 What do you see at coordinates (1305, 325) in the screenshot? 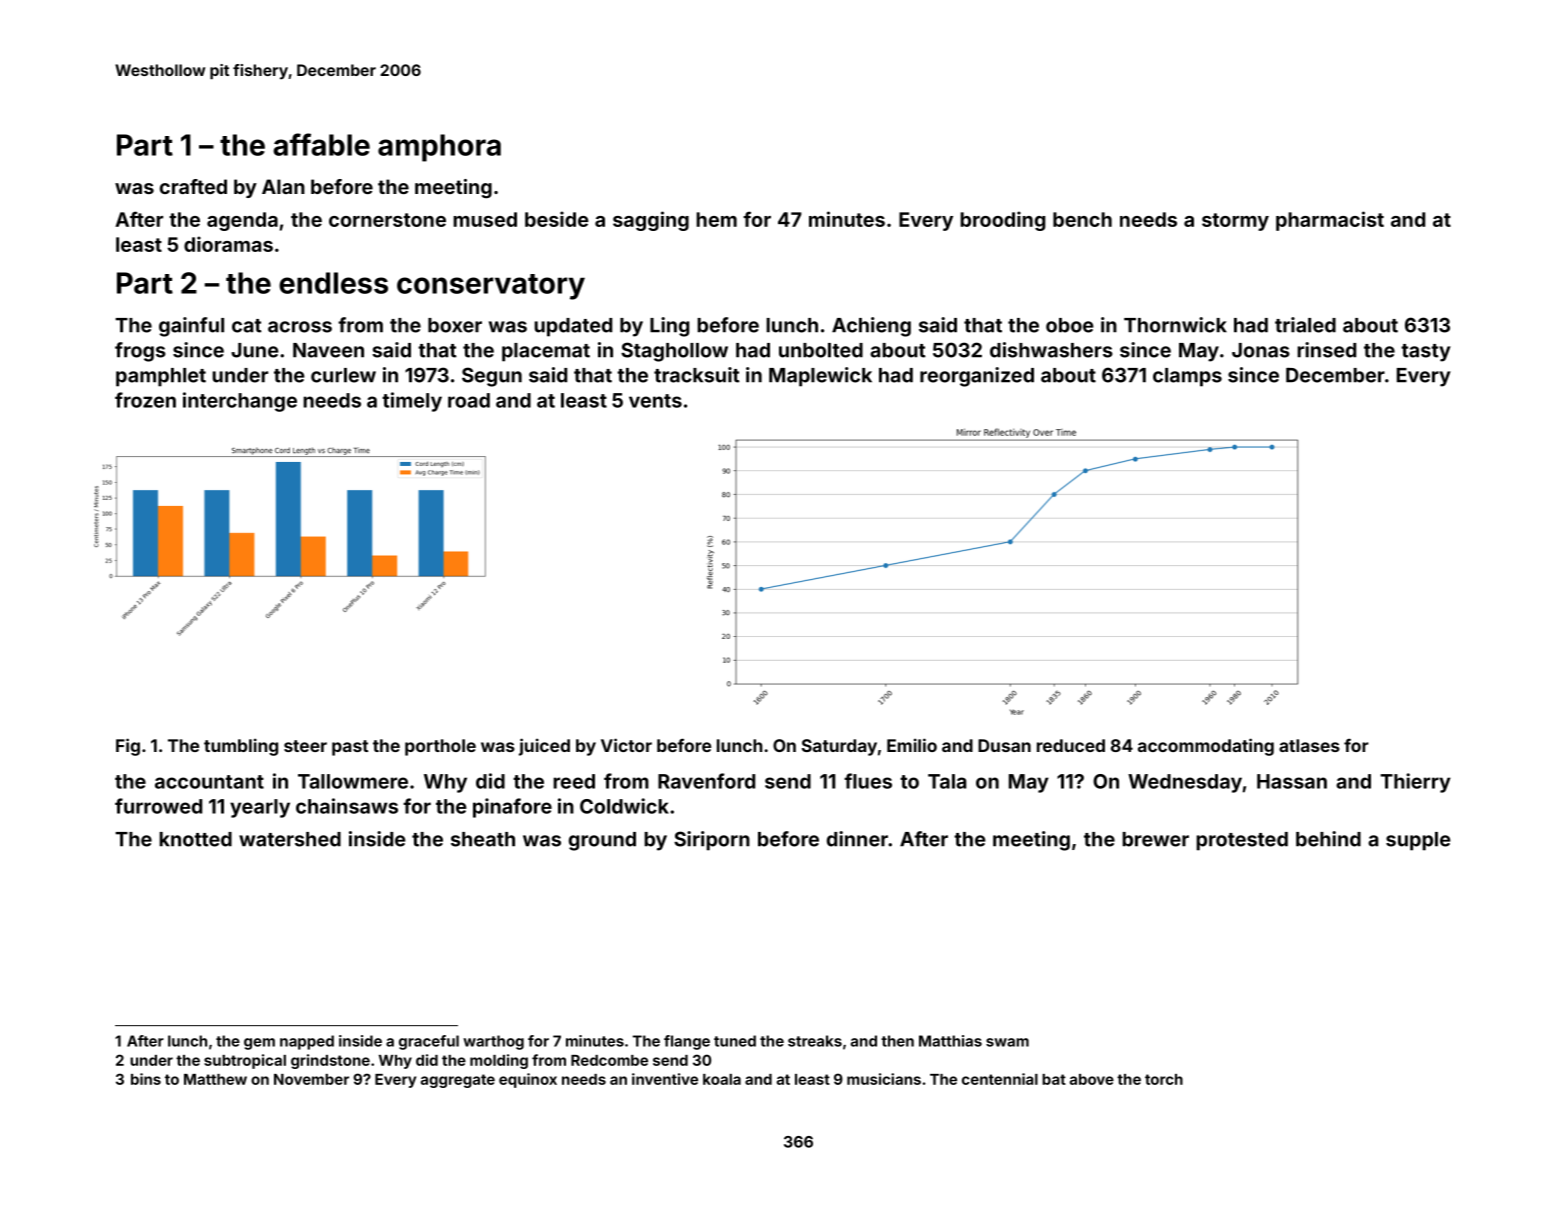
I see `trialed` at bounding box center [1305, 325].
